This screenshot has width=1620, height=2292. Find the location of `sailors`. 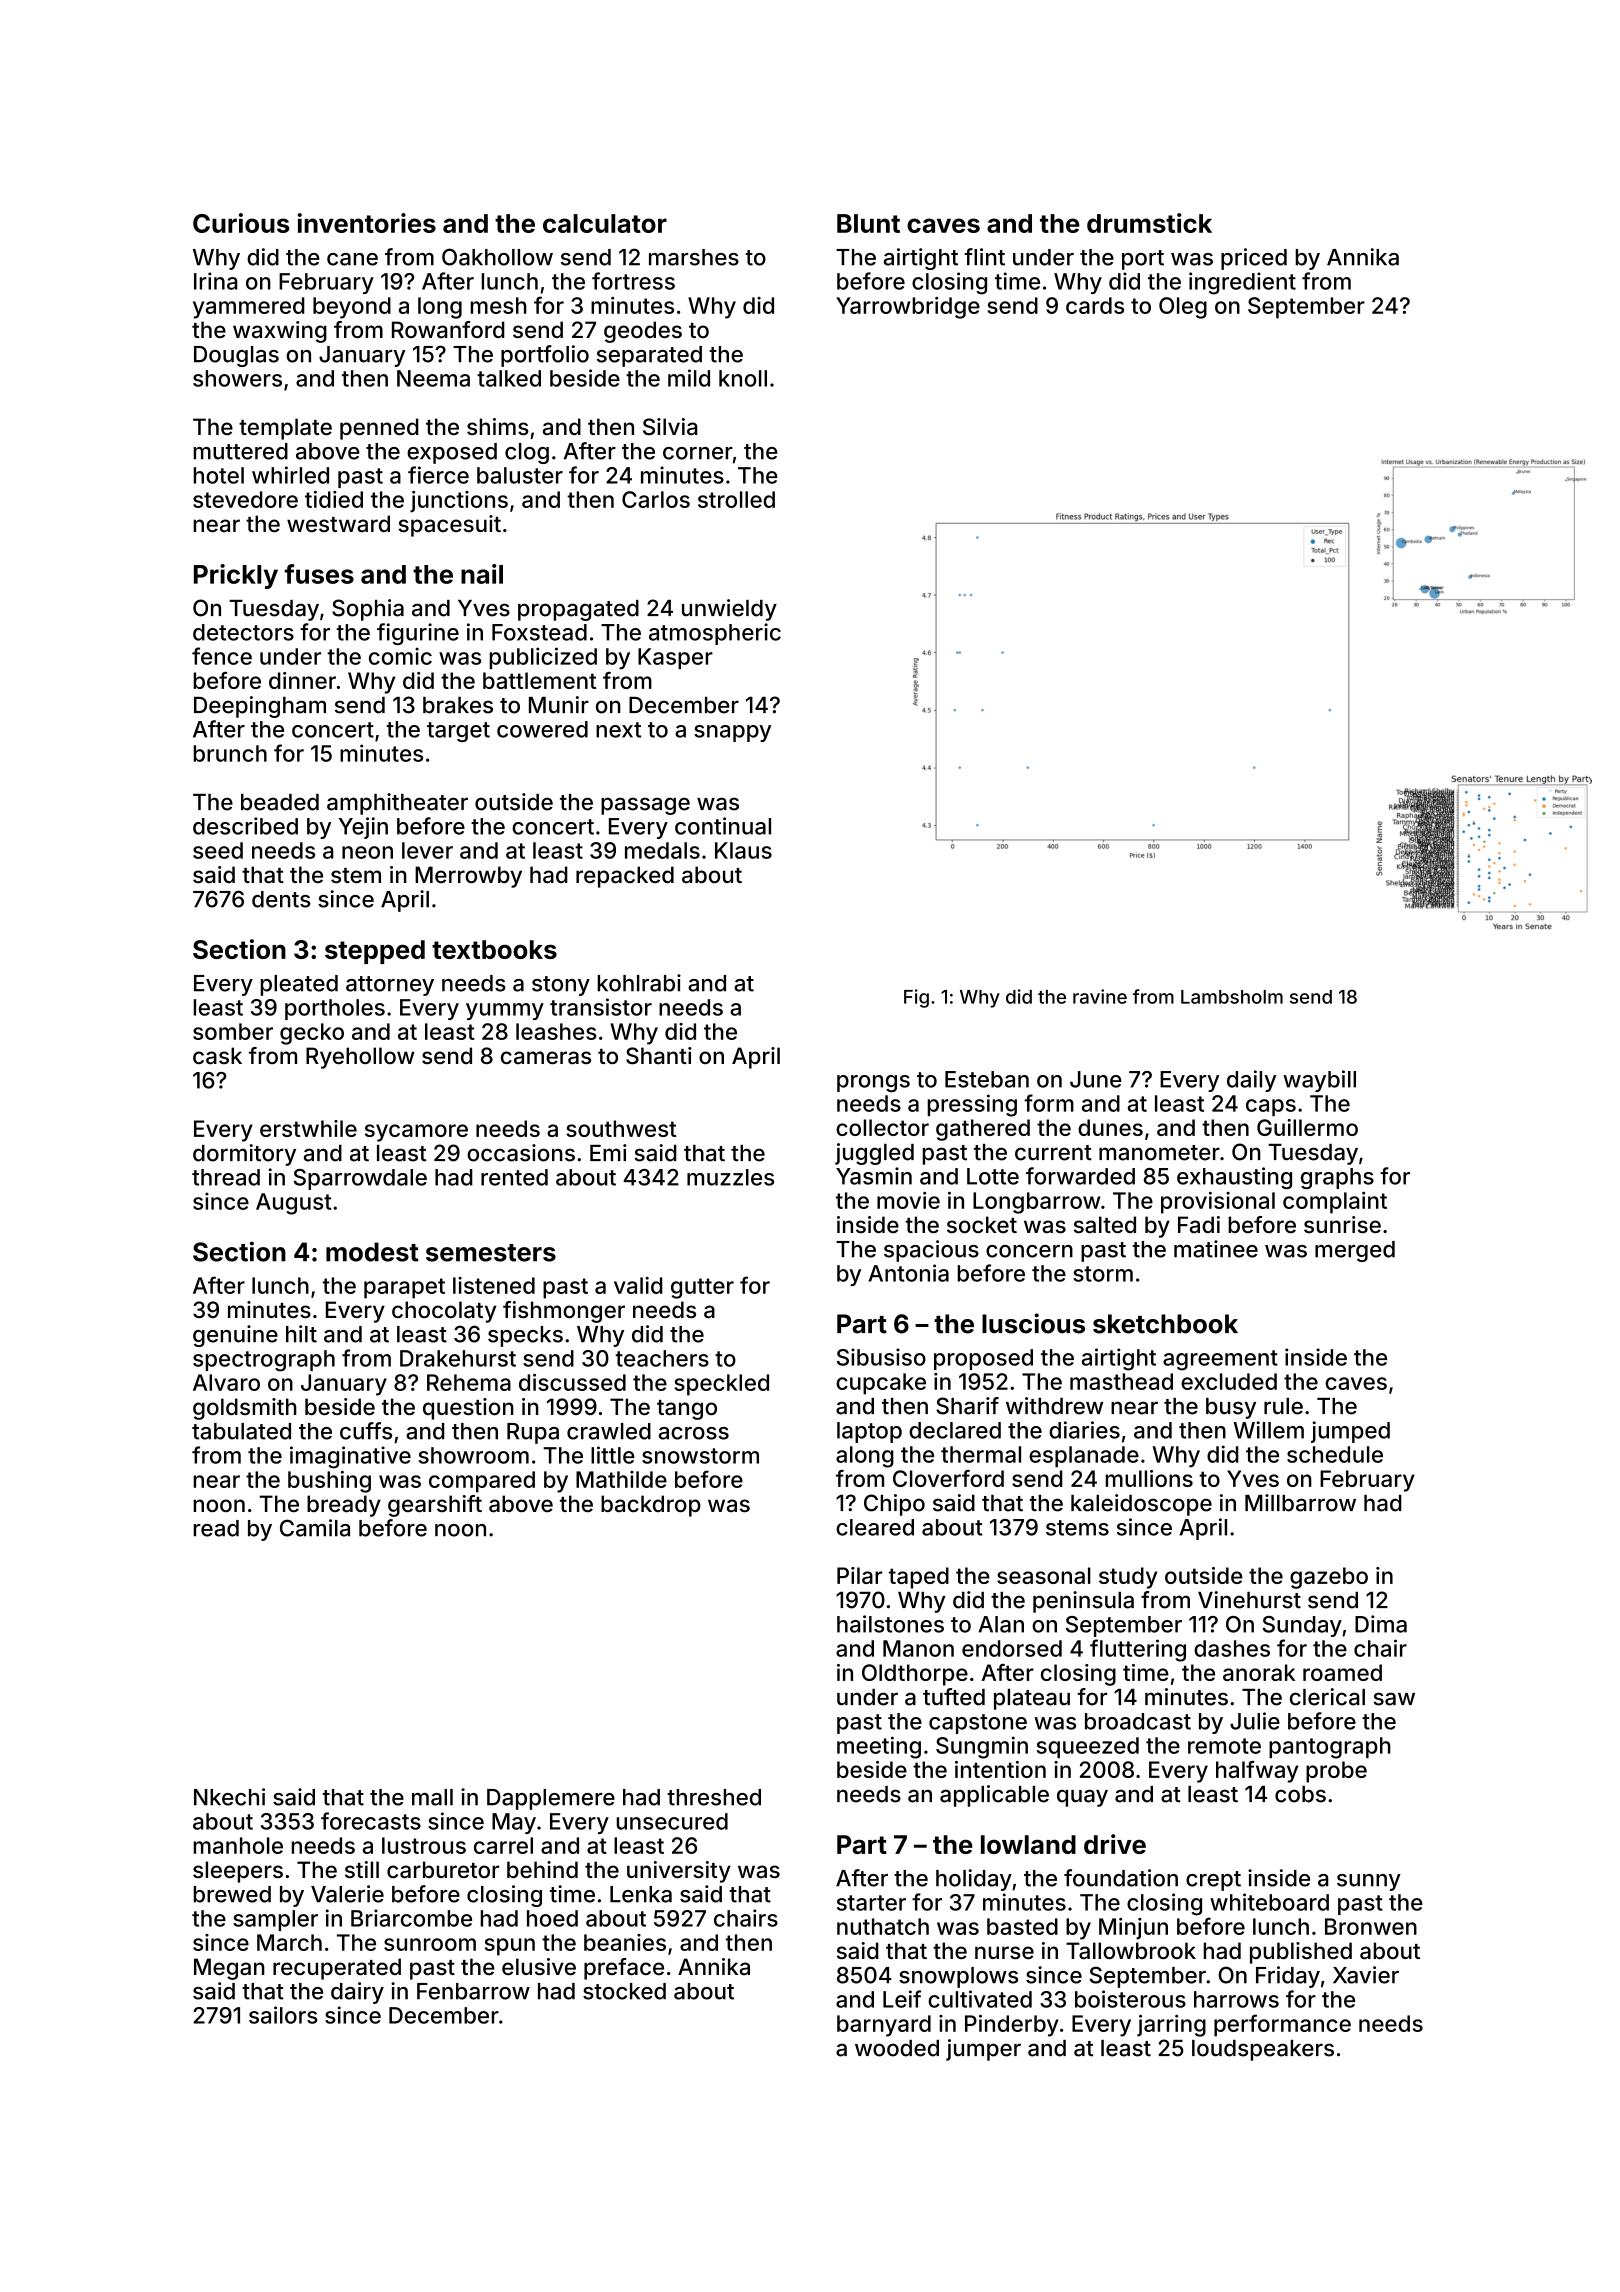

sailors is located at coordinates (283, 2015).
